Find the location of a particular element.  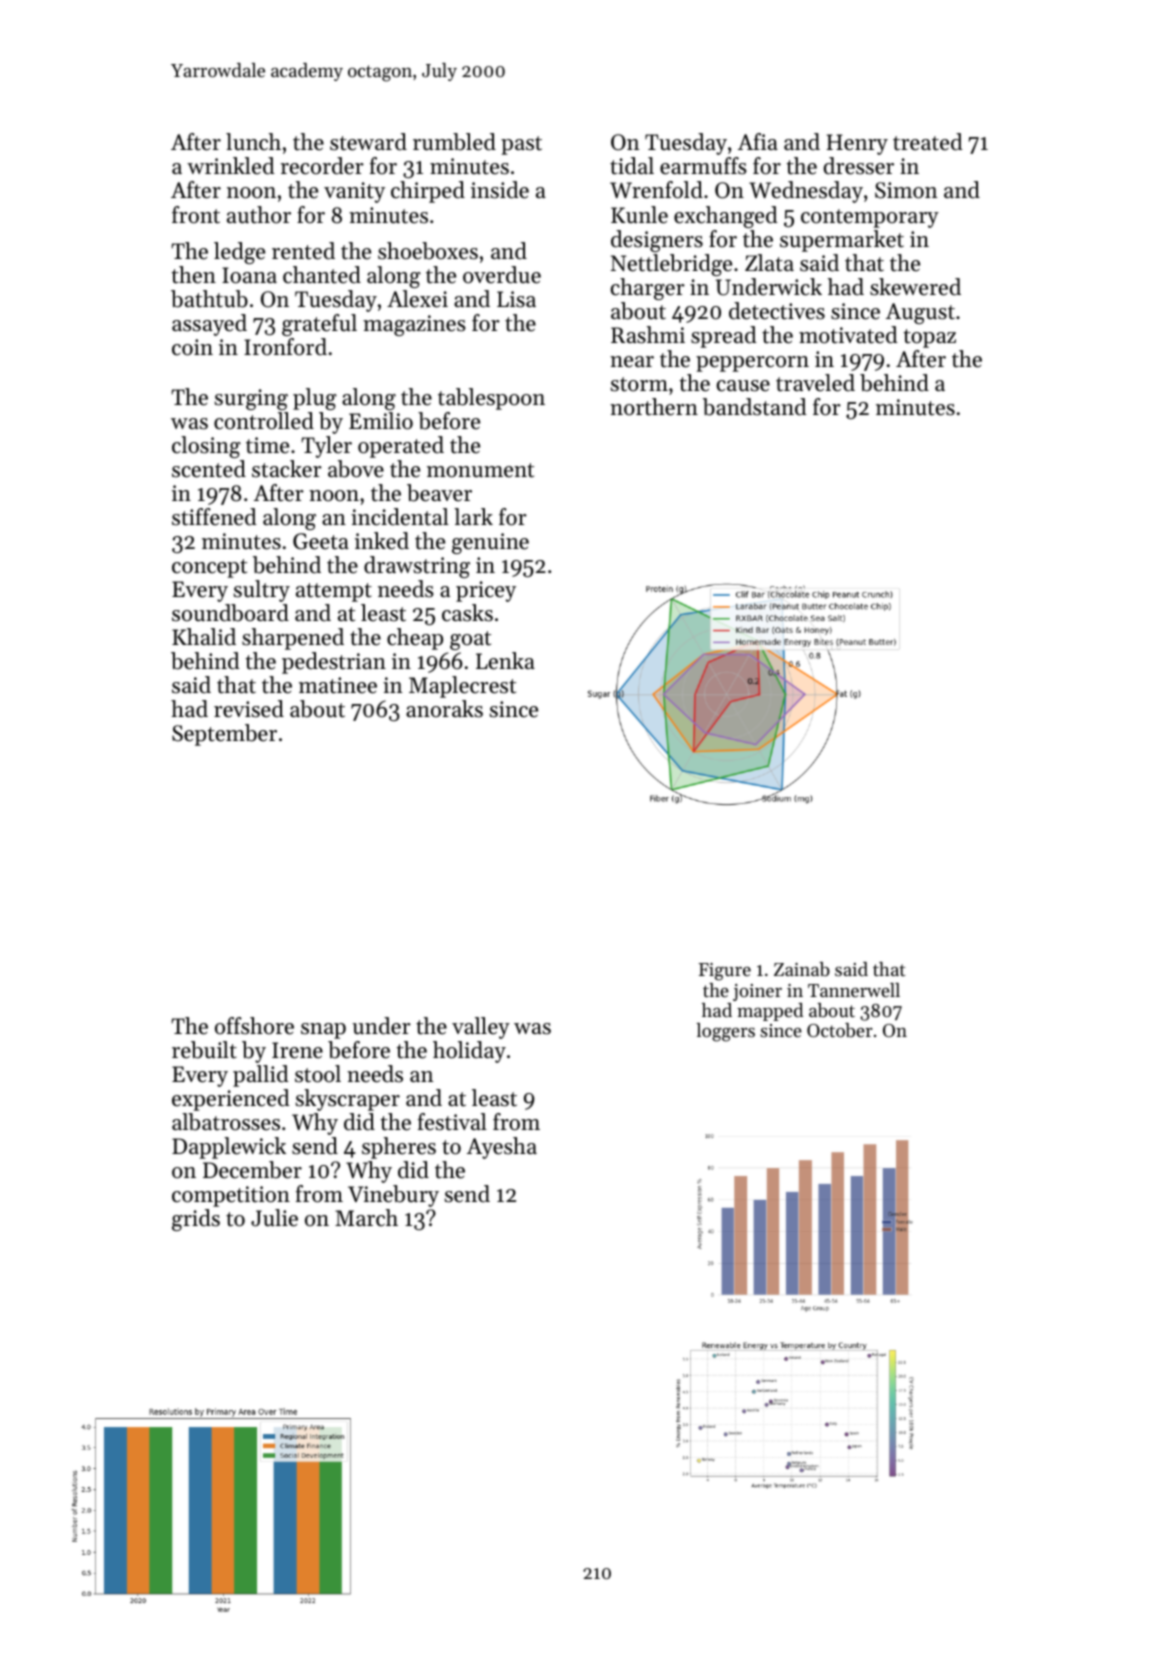

plug is located at coordinates (315, 399).
